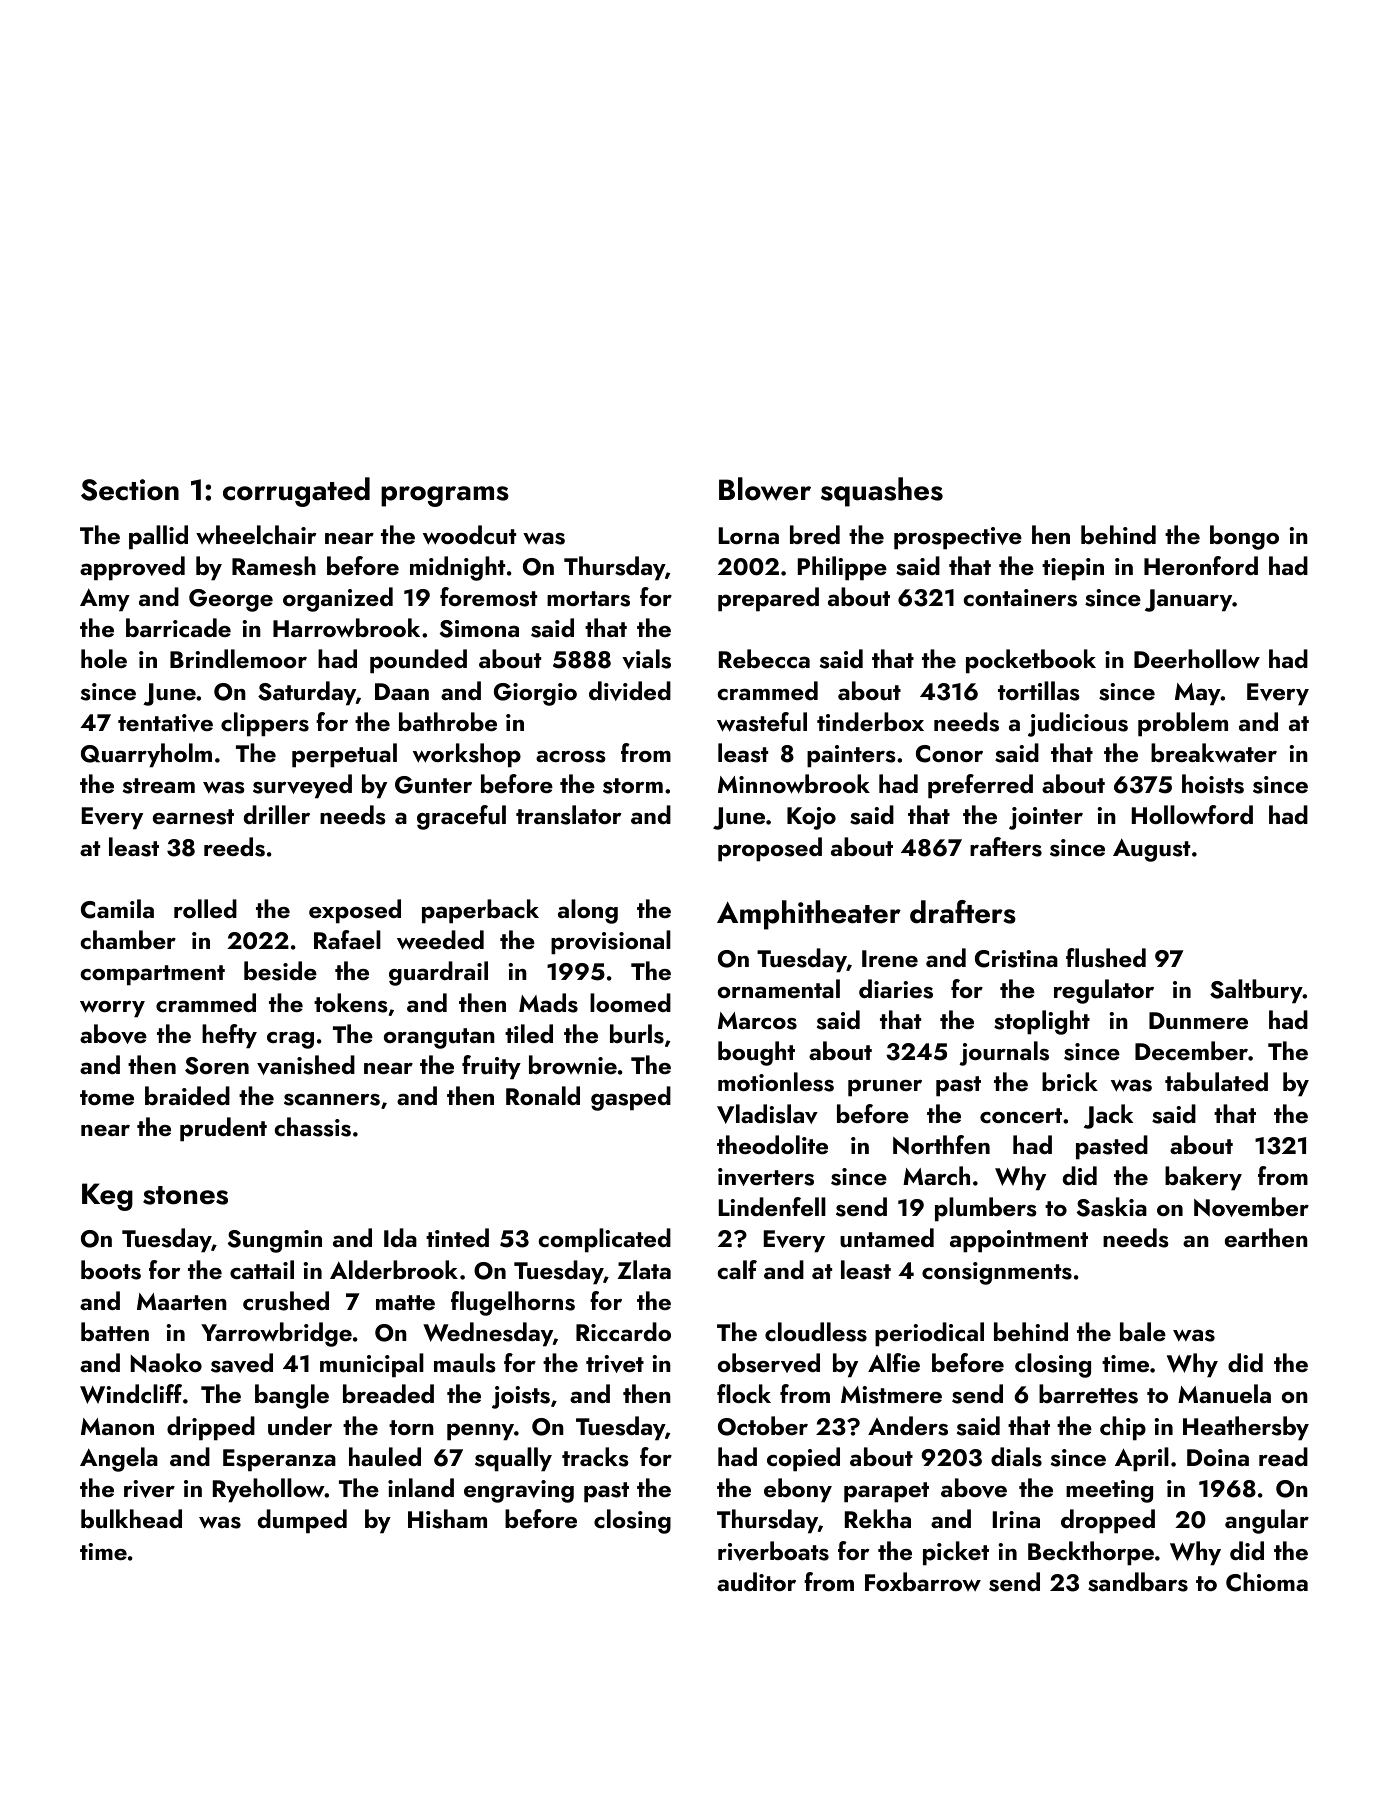 The width and height of the screenshot is (1389, 1797). I want to click on Cristina, so click(1016, 959).
